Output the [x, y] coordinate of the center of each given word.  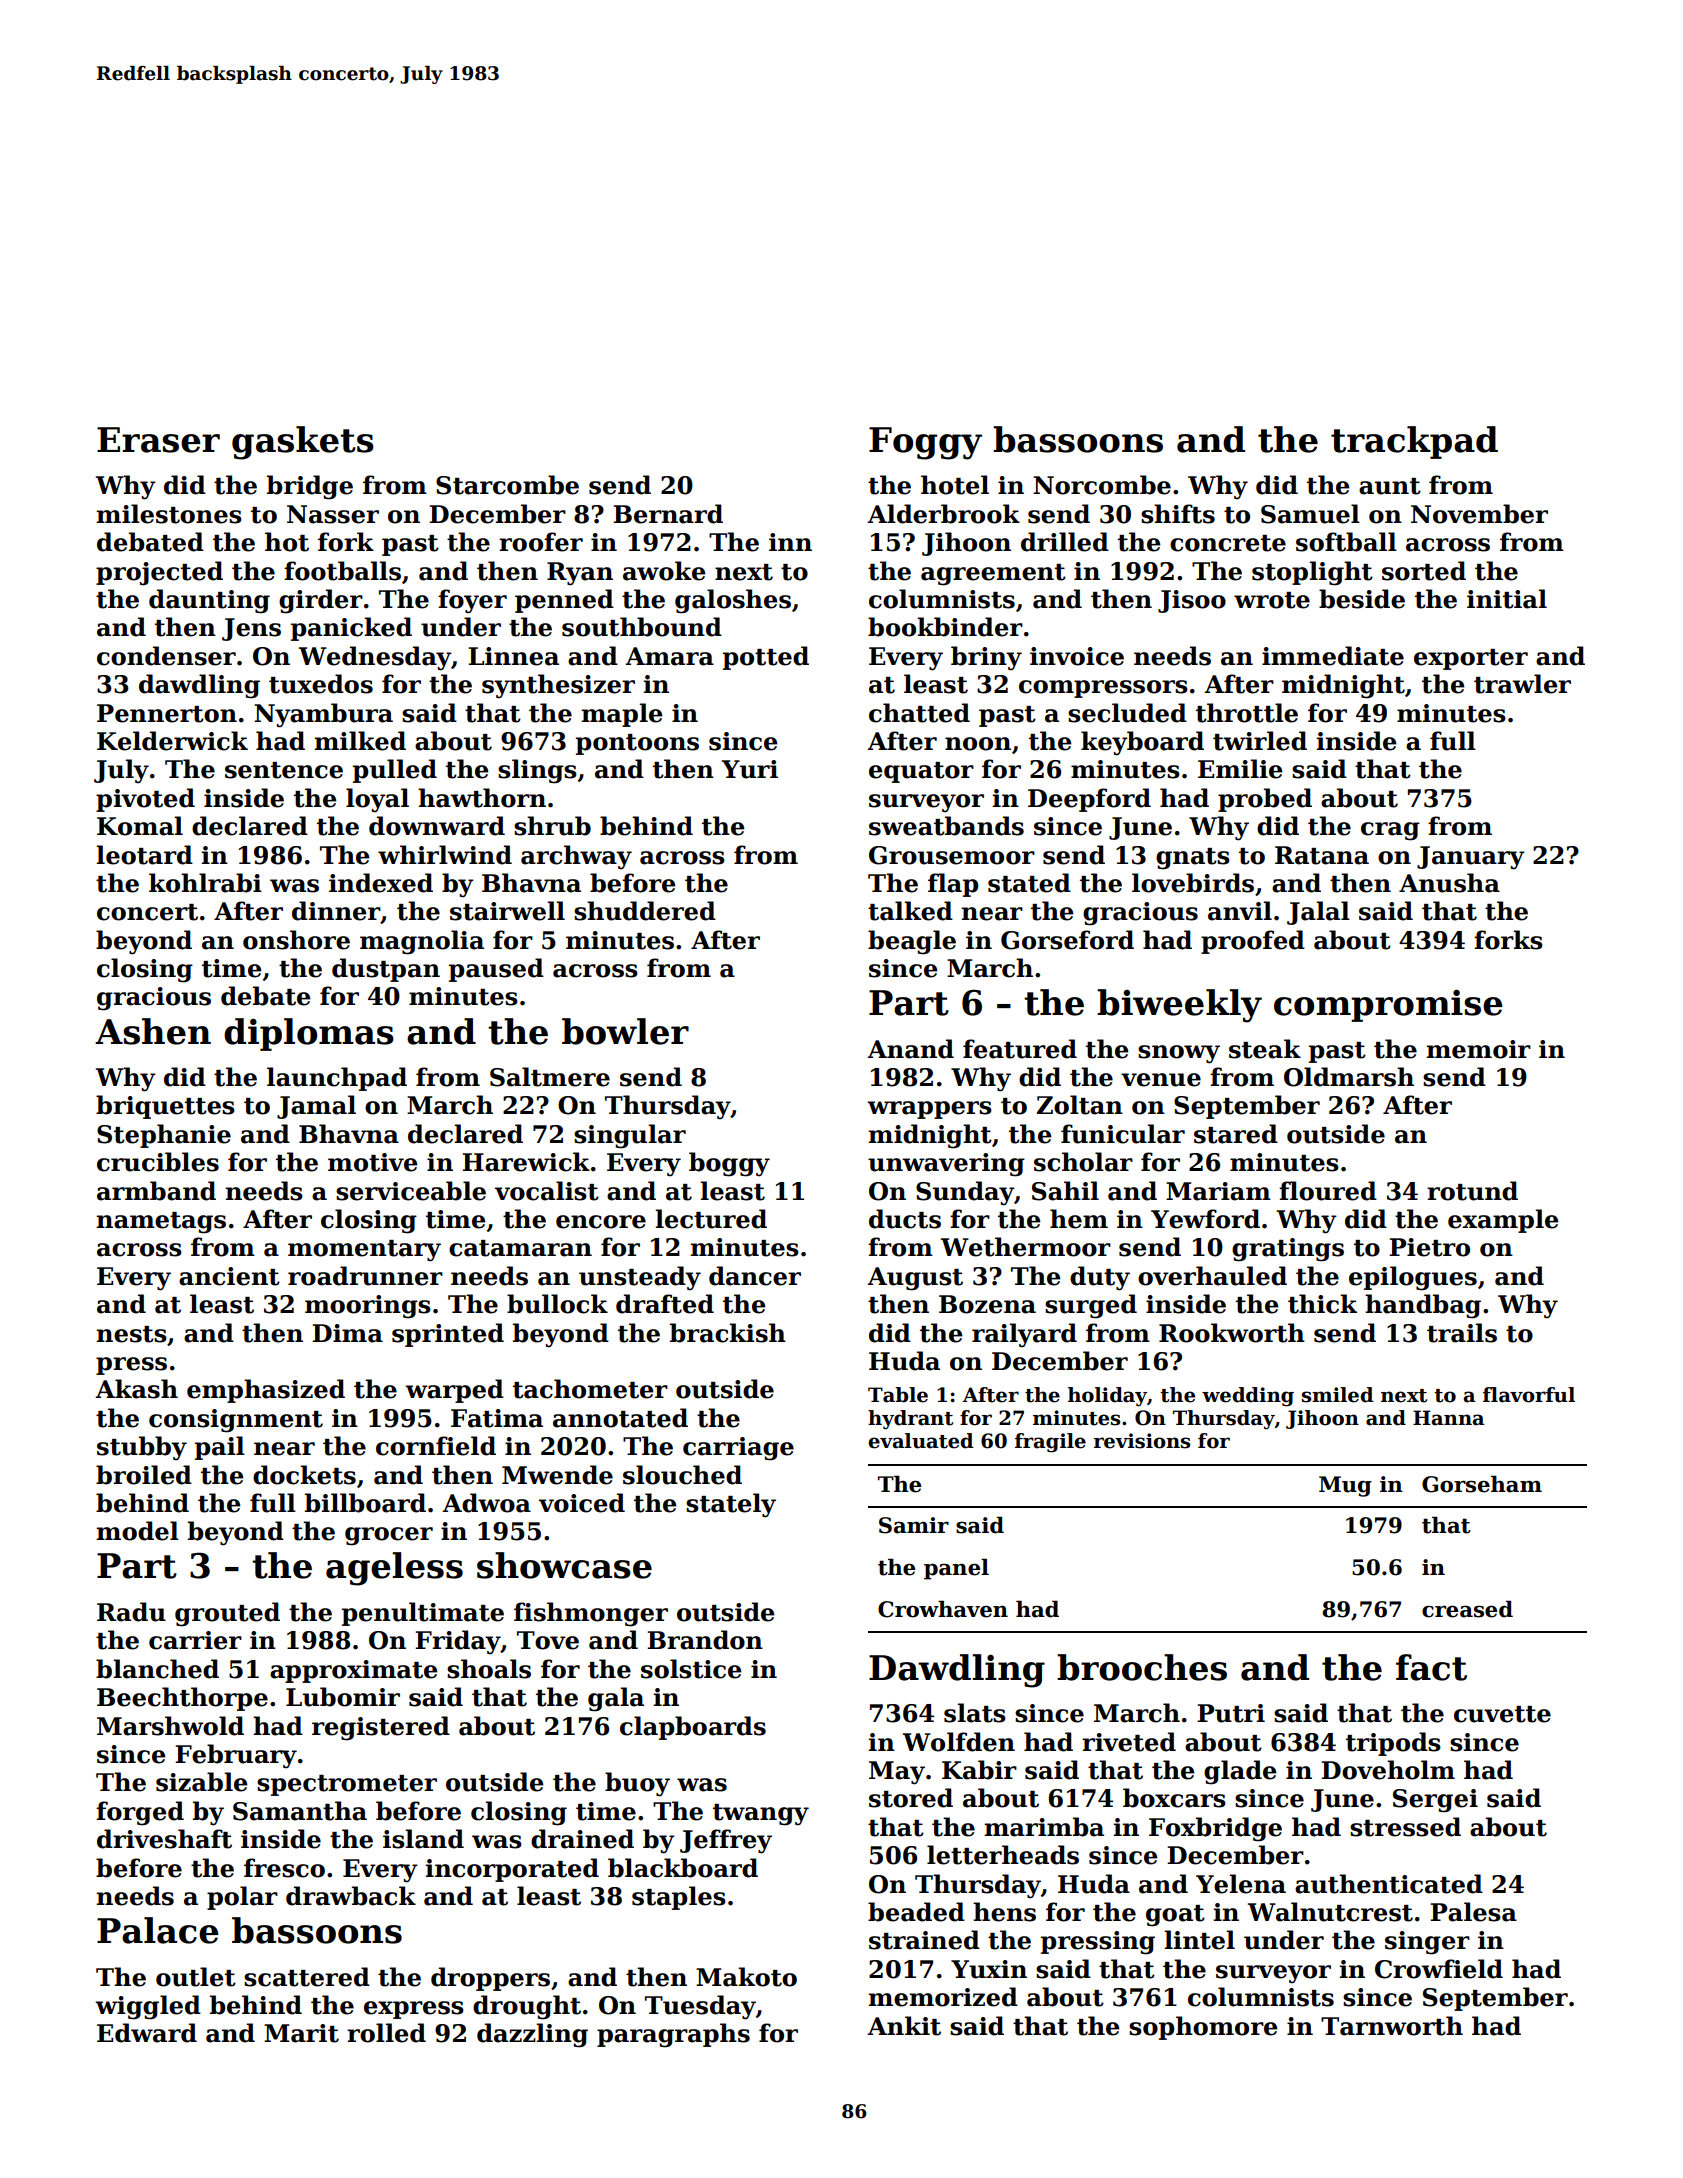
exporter [1471, 659]
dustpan [386, 970]
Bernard [668, 514]
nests [131, 1334]
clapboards [693, 1728]
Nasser [333, 514]
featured [1020, 1049]
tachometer [590, 1389]
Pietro [1429, 1247]
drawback [351, 1896]
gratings [1288, 1250]
